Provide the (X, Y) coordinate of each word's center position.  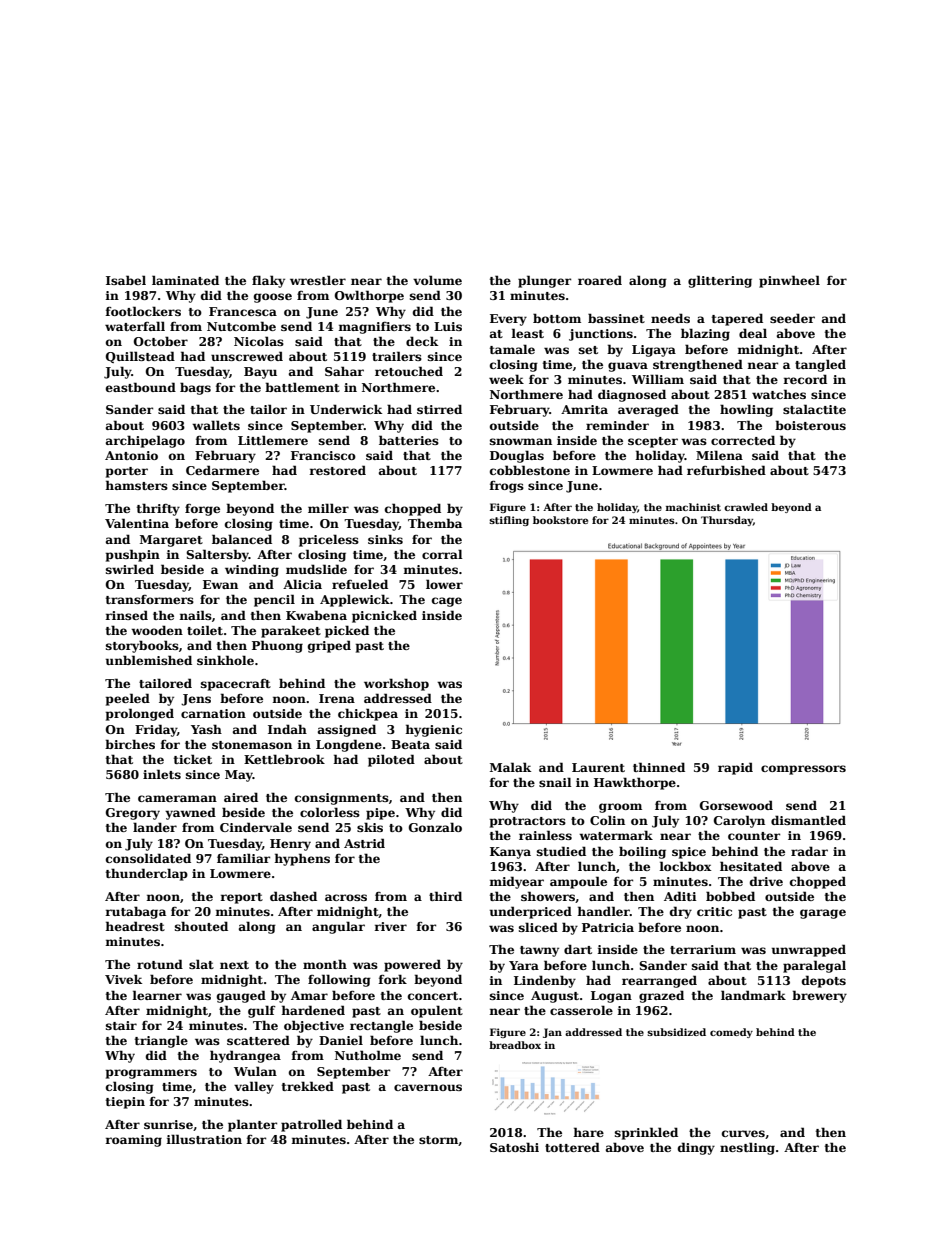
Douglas (517, 456)
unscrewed (247, 356)
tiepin (125, 1103)
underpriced (531, 912)
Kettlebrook (284, 759)
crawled (746, 507)
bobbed (730, 896)
